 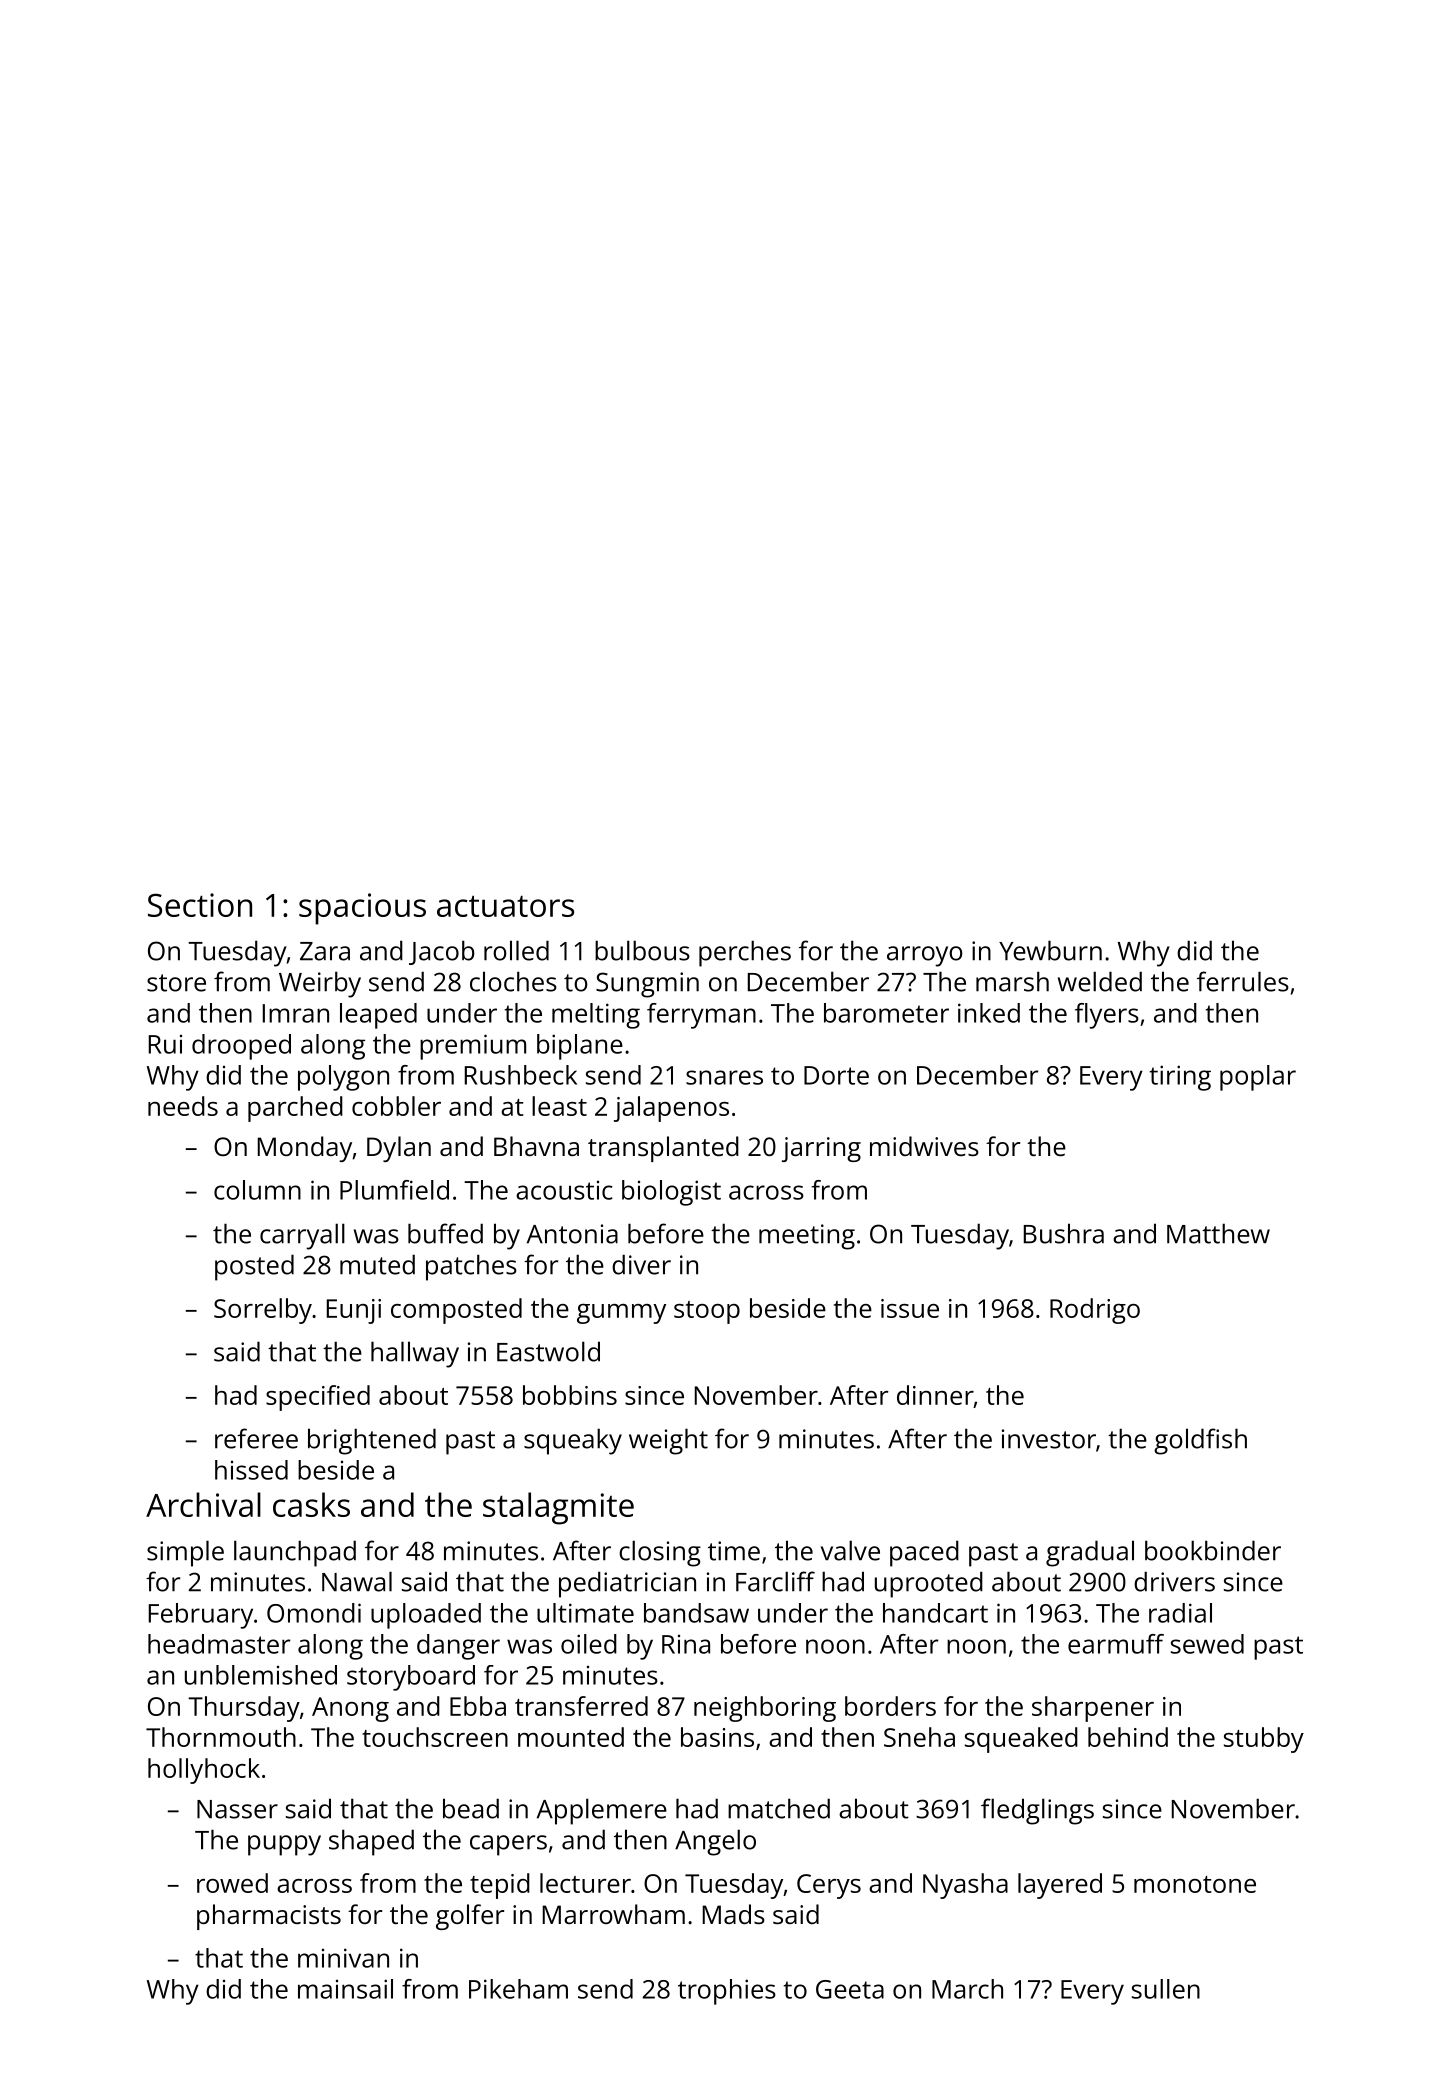 What do you see at coordinates (1050, 950) in the screenshot?
I see `Yewburn` at bounding box center [1050, 950].
